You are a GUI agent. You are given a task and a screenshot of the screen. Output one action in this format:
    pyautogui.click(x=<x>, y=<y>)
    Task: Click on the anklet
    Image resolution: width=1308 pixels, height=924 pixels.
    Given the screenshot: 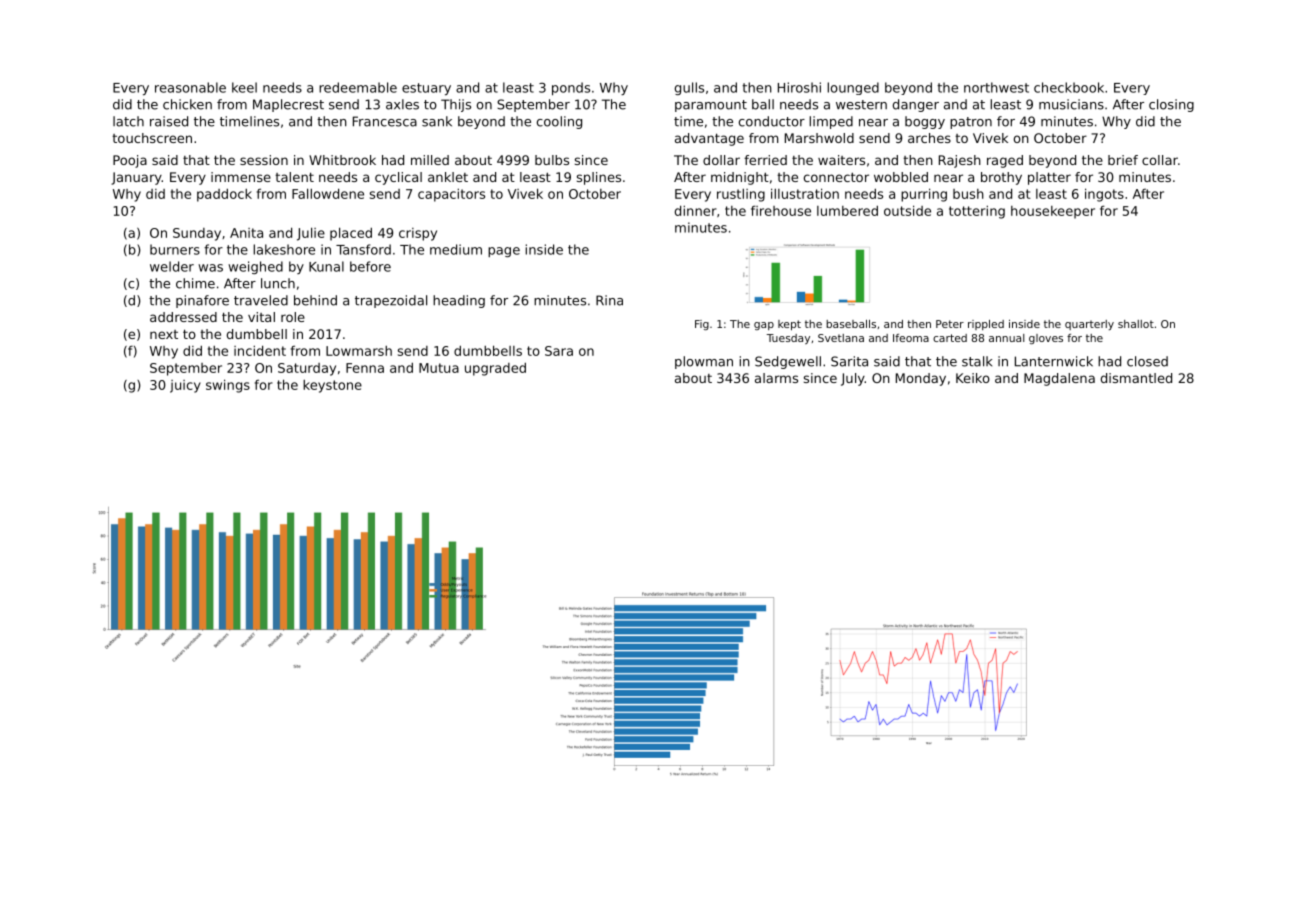 What is the action you would take?
    pyautogui.click(x=448, y=177)
